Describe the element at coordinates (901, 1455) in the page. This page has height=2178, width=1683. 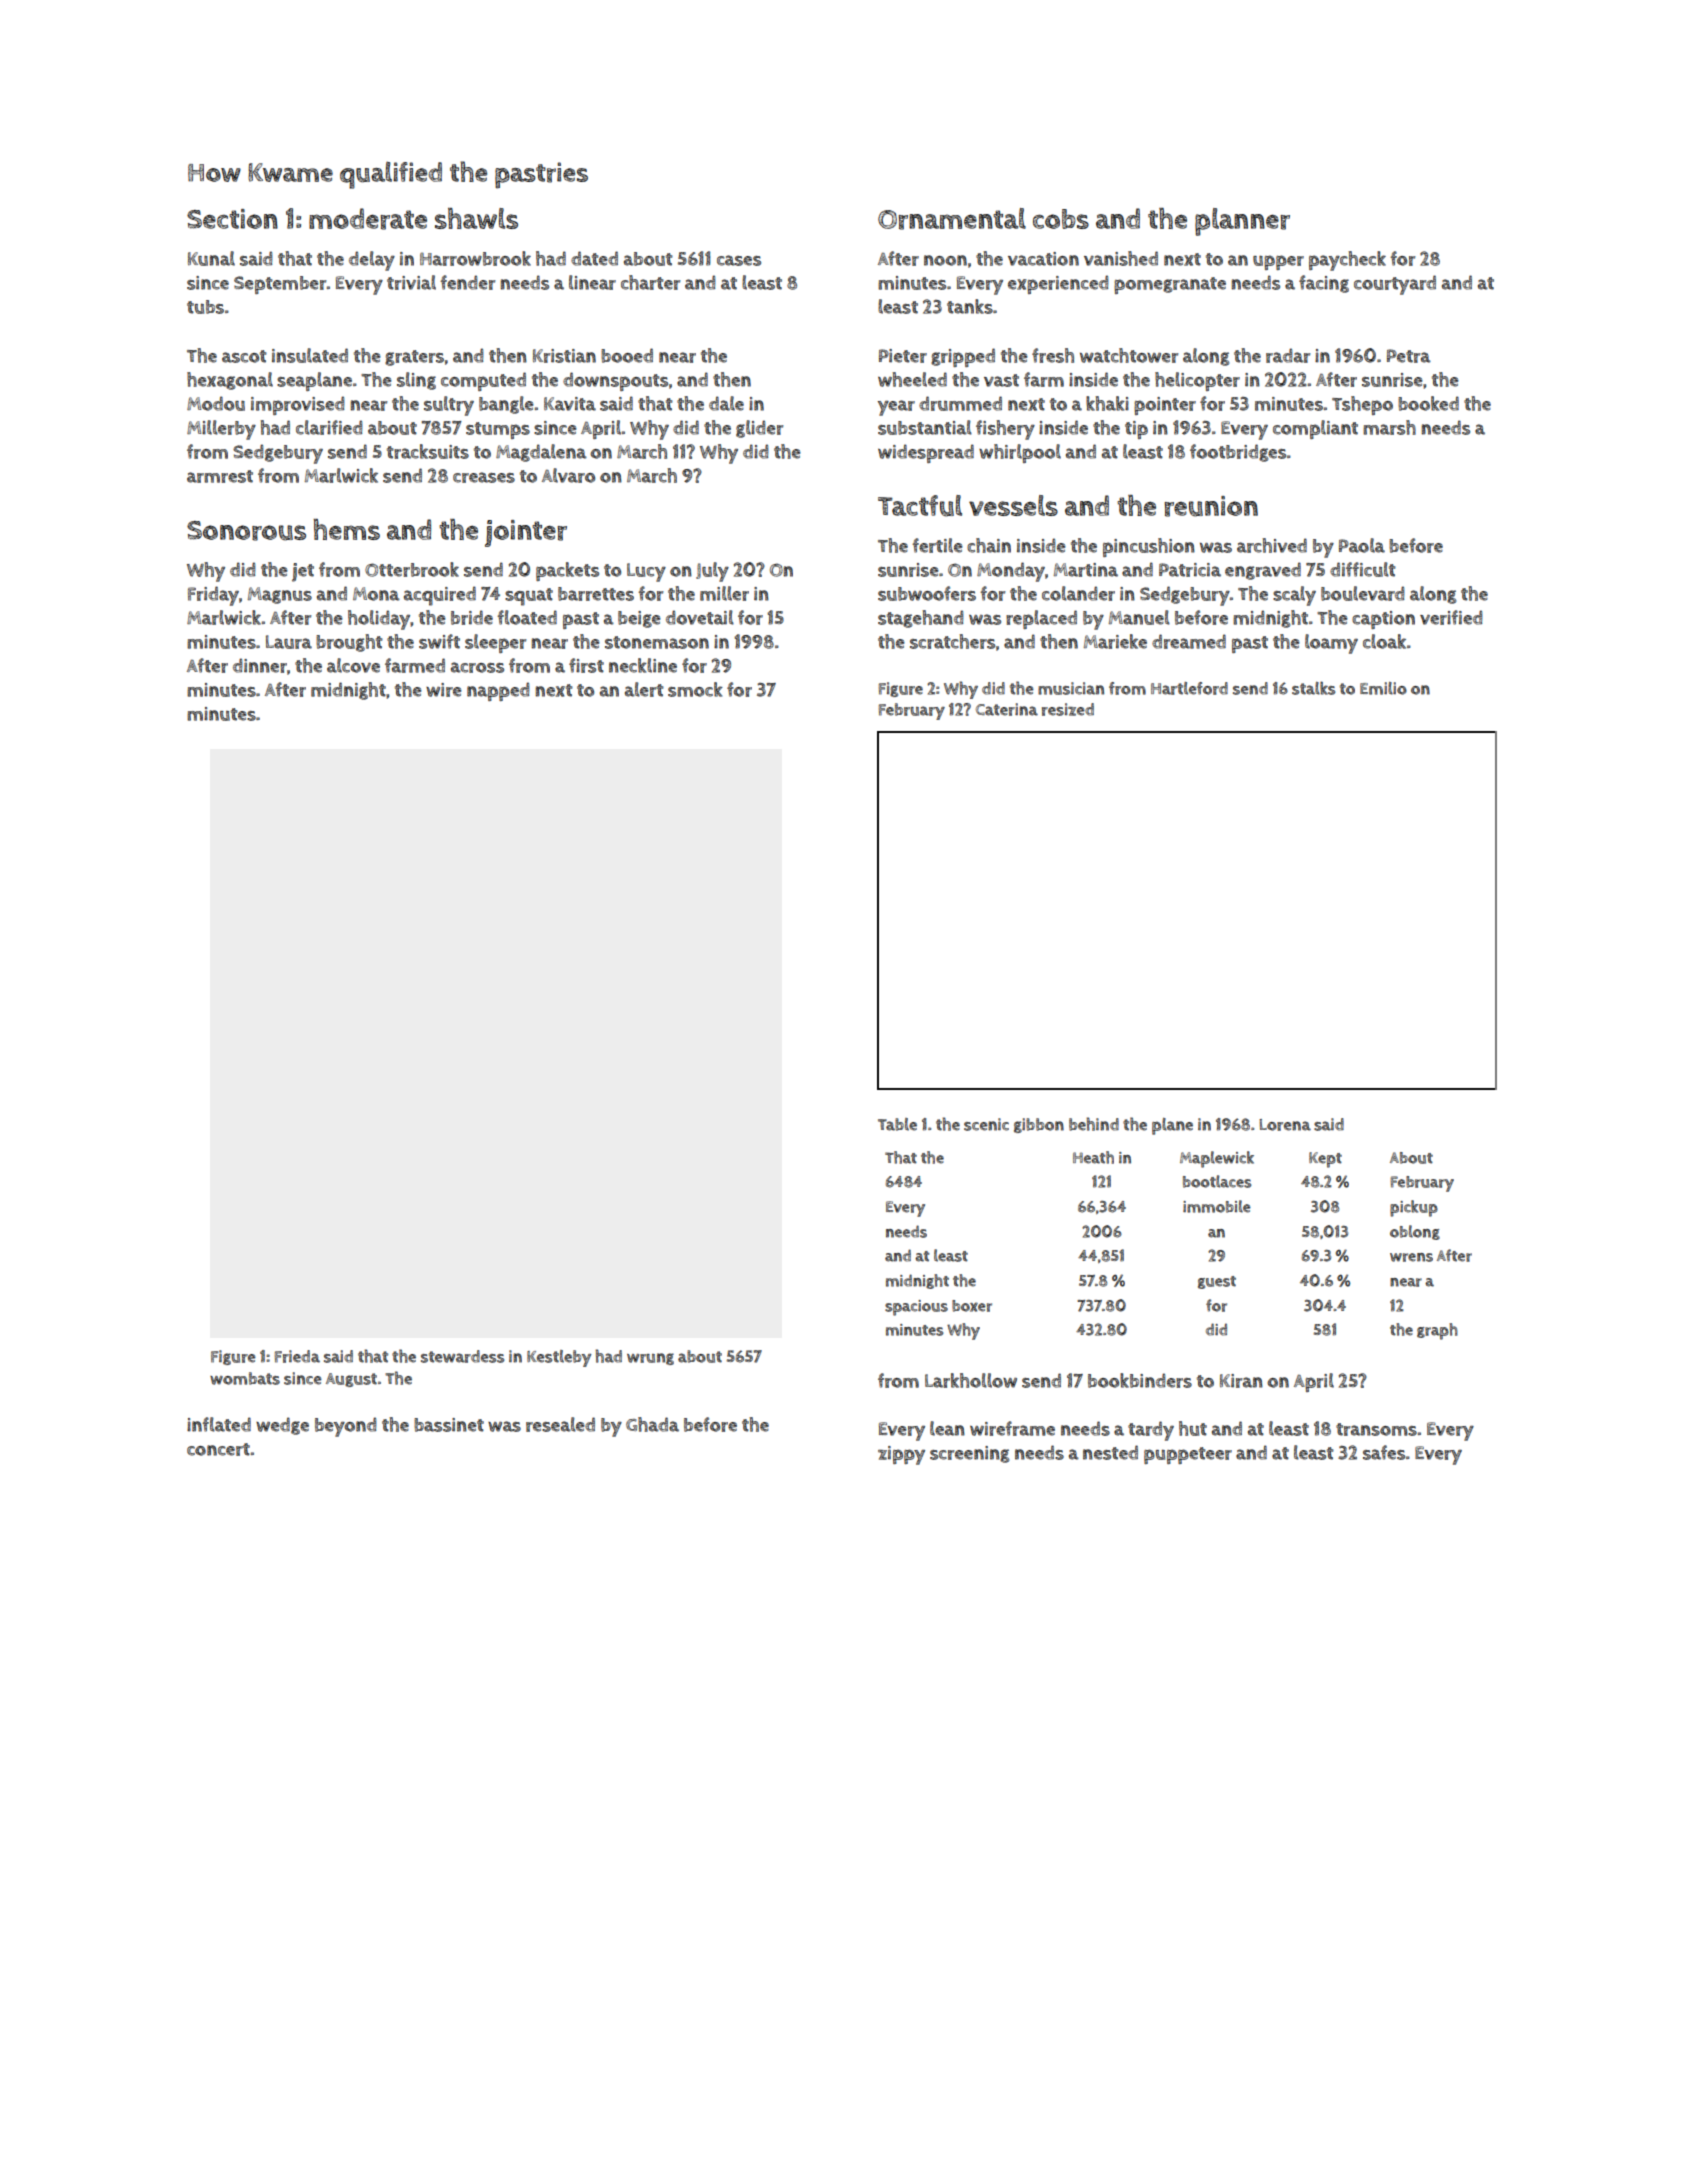
I see `zippy` at that location.
